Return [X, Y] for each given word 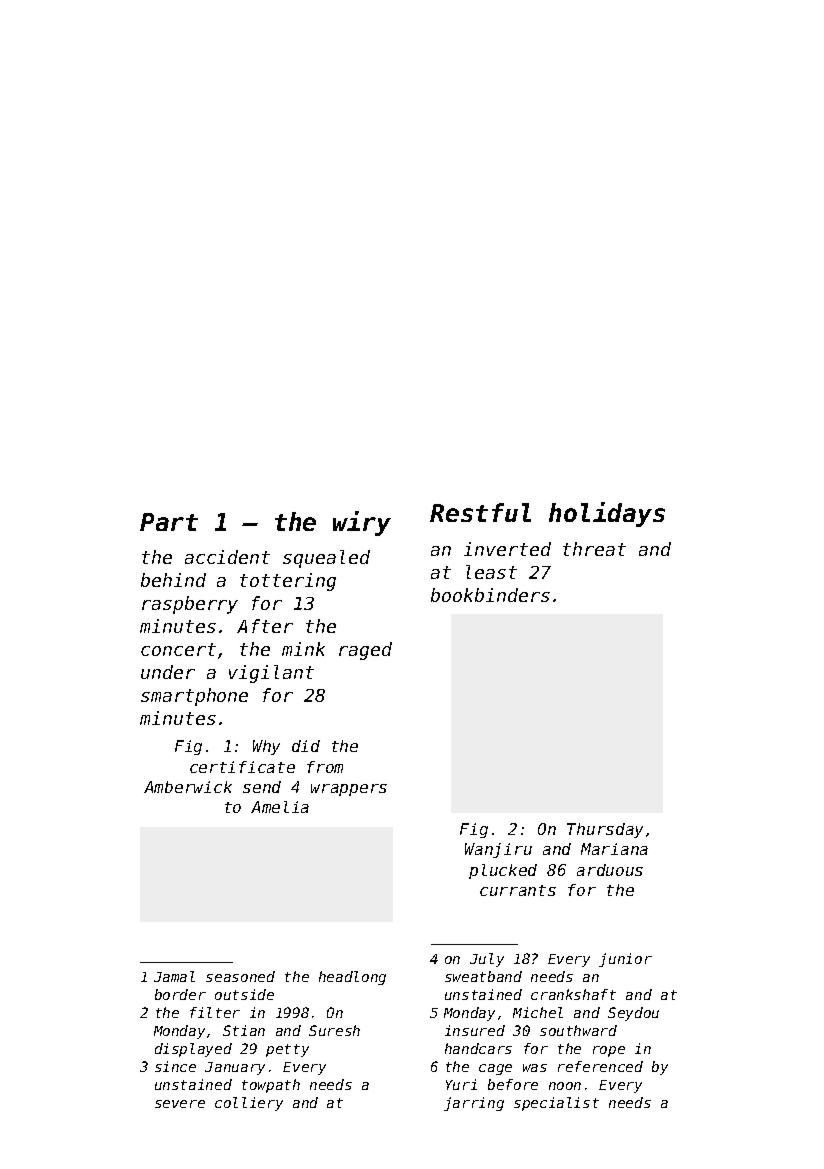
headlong [352, 978]
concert [178, 649]
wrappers [349, 790]
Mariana [614, 849]
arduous [610, 870]
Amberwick [188, 787]
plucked [503, 871]
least [491, 572]
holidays [607, 514]
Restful [480, 512]
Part [169, 522]
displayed [193, 1050]
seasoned [240, 976]
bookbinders [490, 595]
